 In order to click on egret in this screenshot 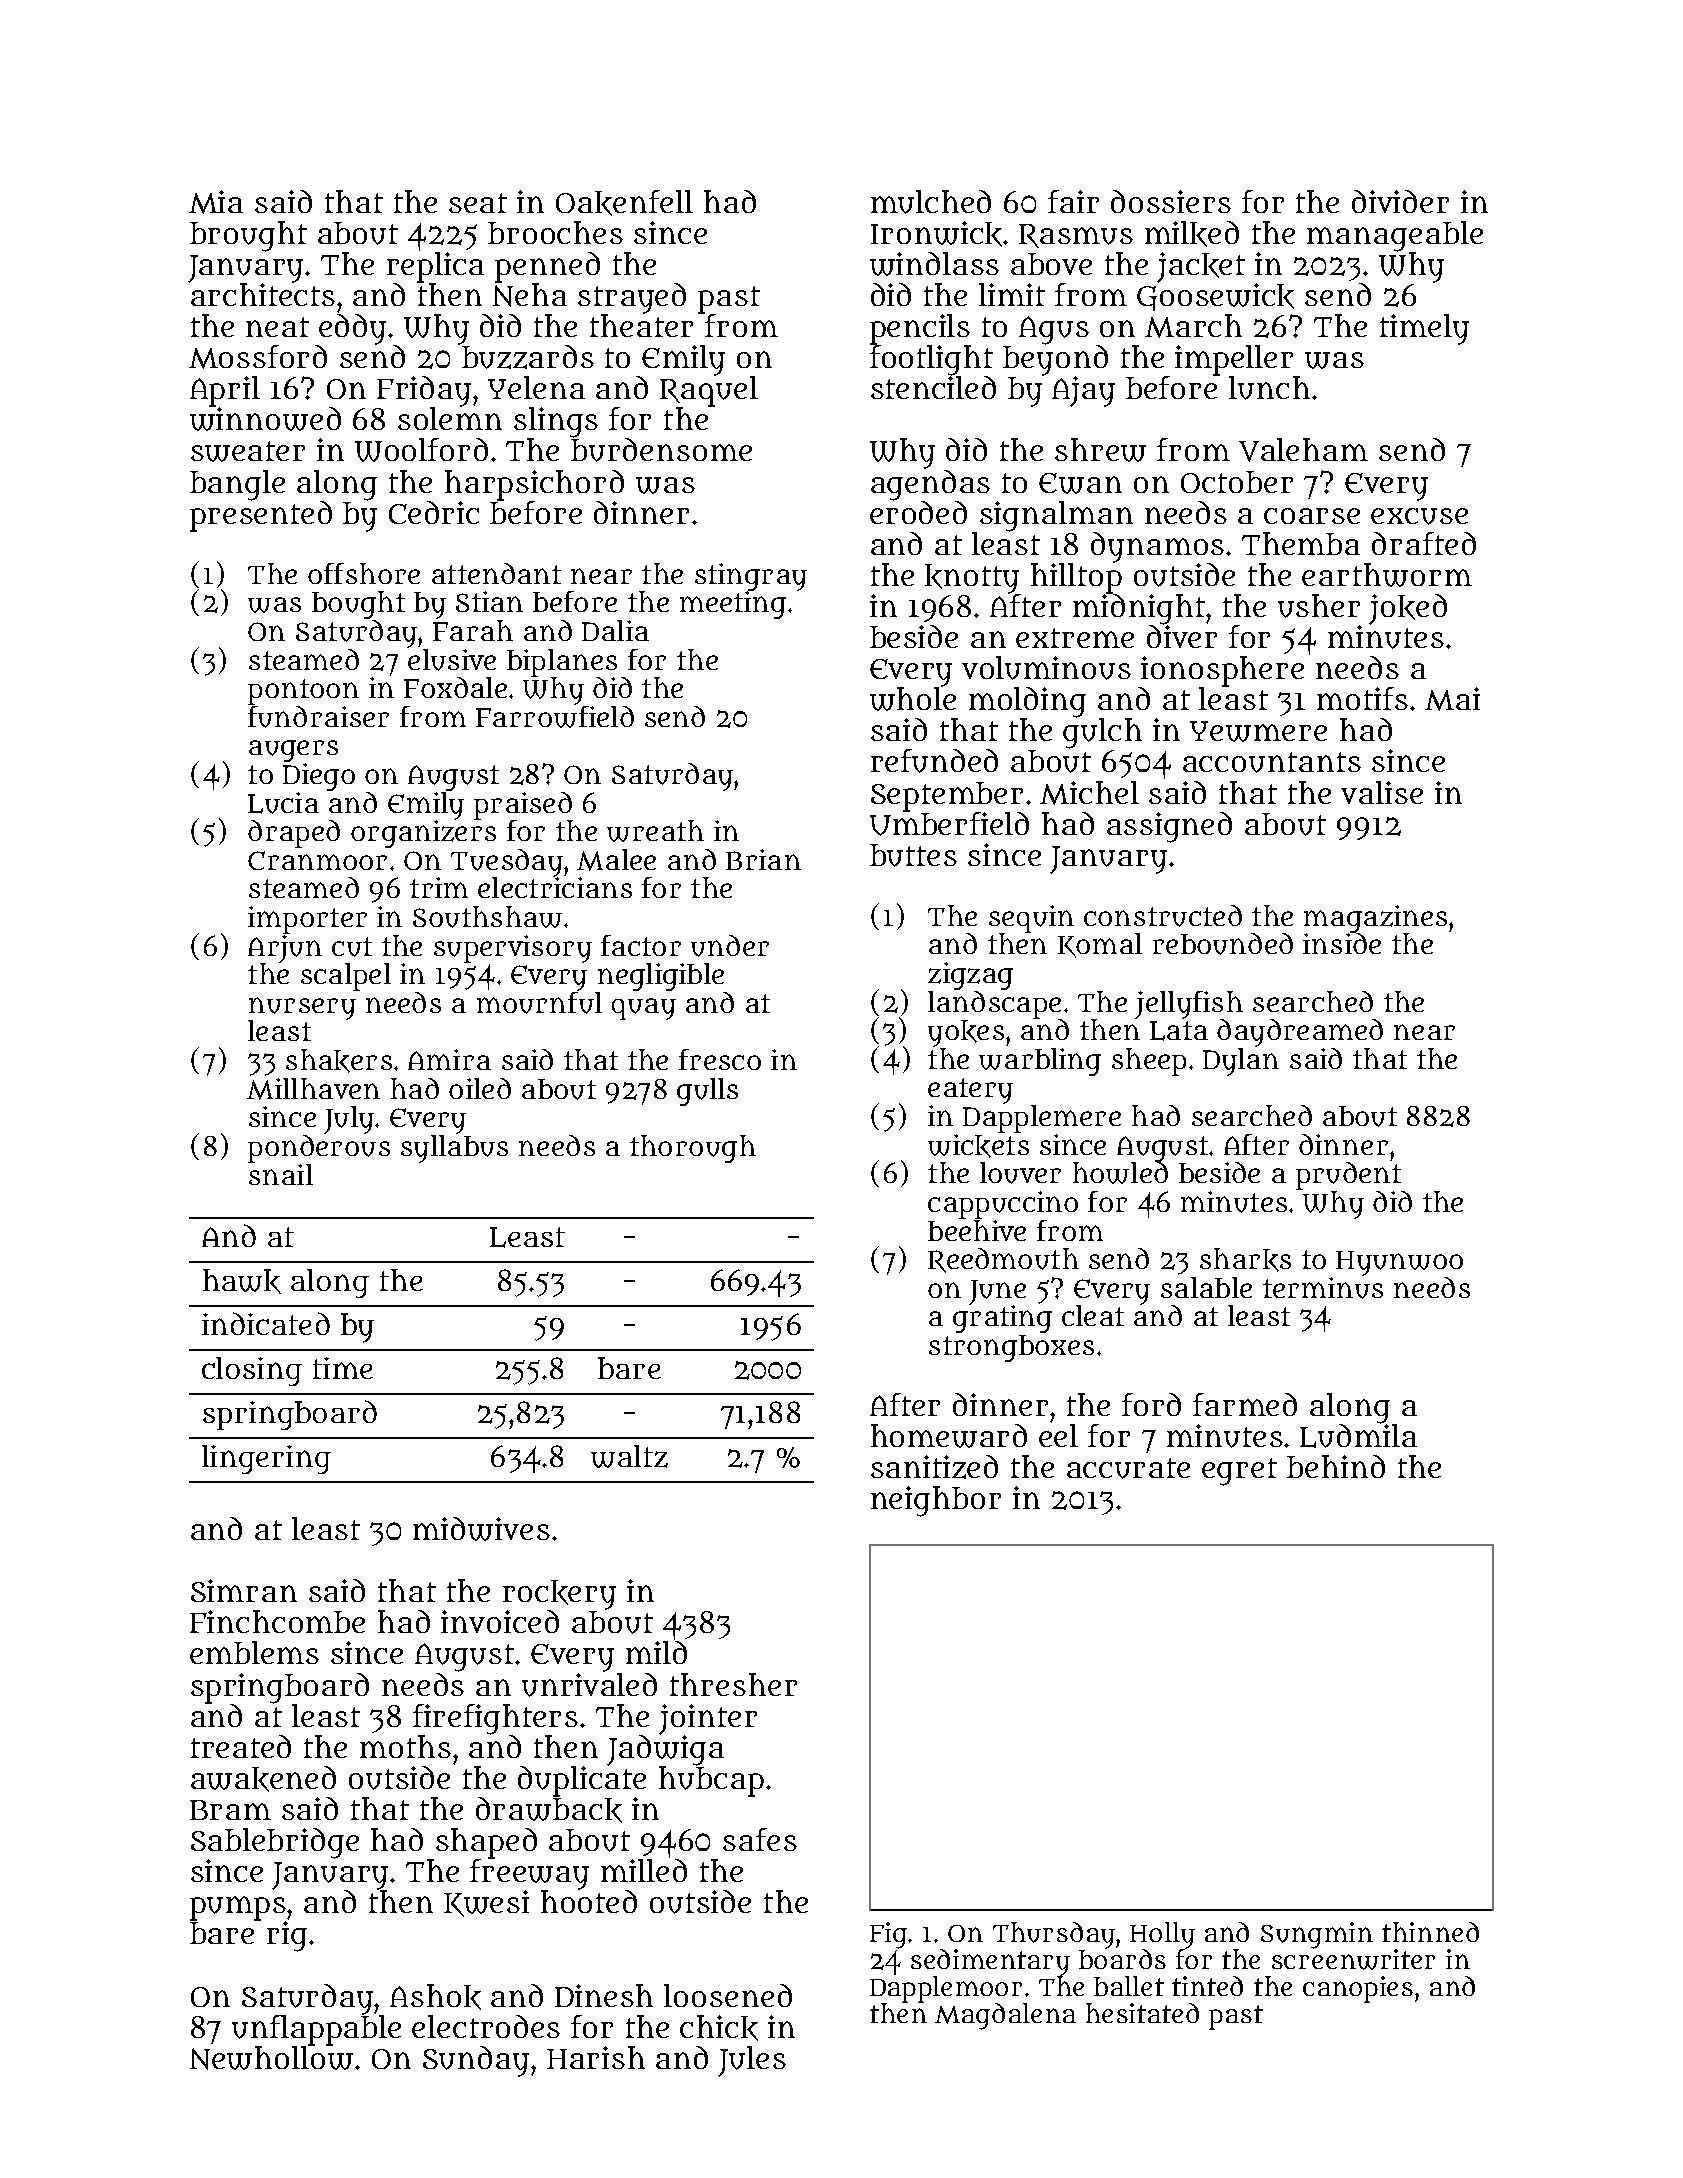, I will do `click(1239, 1472)`.
